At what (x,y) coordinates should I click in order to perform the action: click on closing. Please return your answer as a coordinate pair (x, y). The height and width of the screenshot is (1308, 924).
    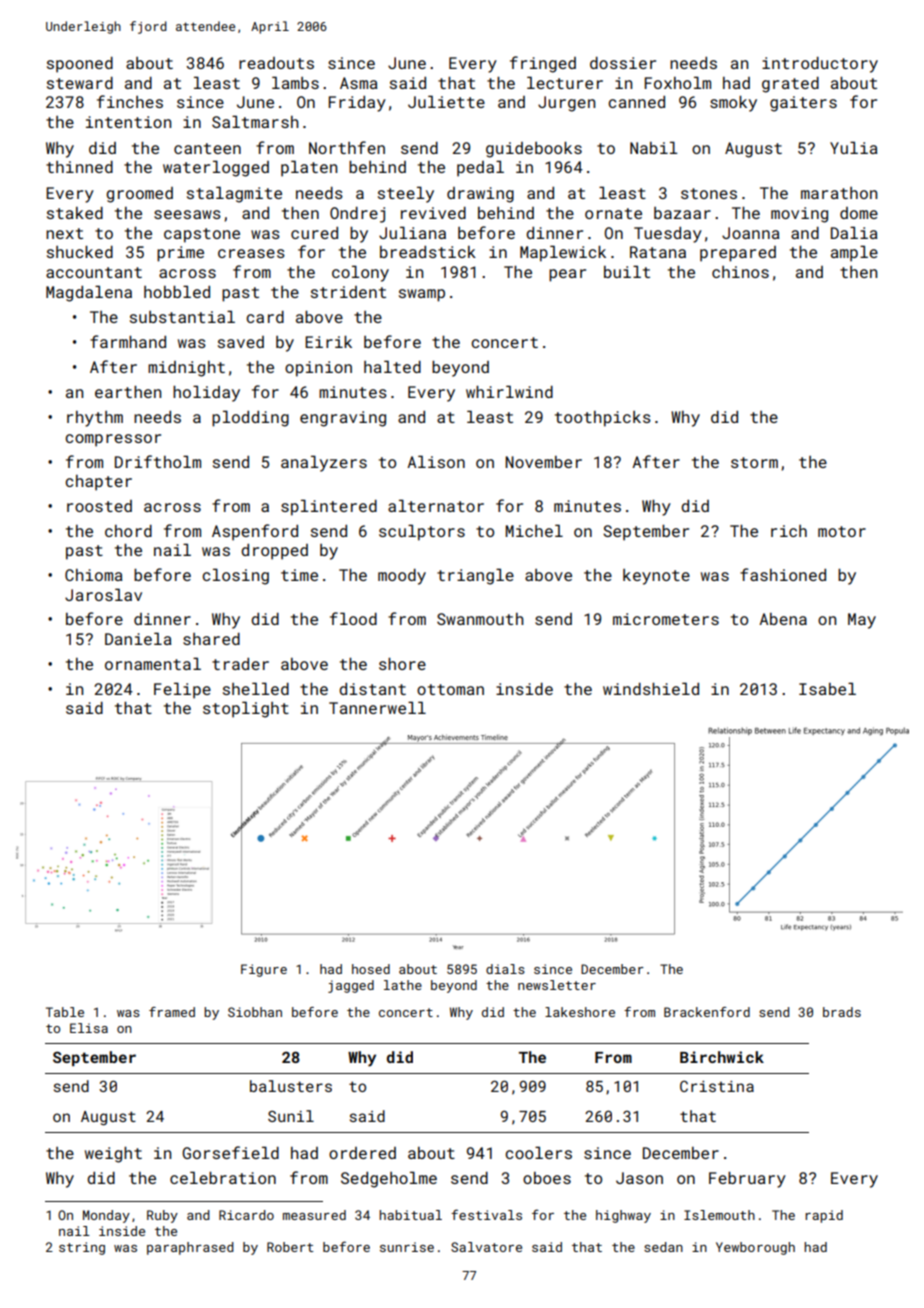
    Looking at the image, I should click on (235, 576).
